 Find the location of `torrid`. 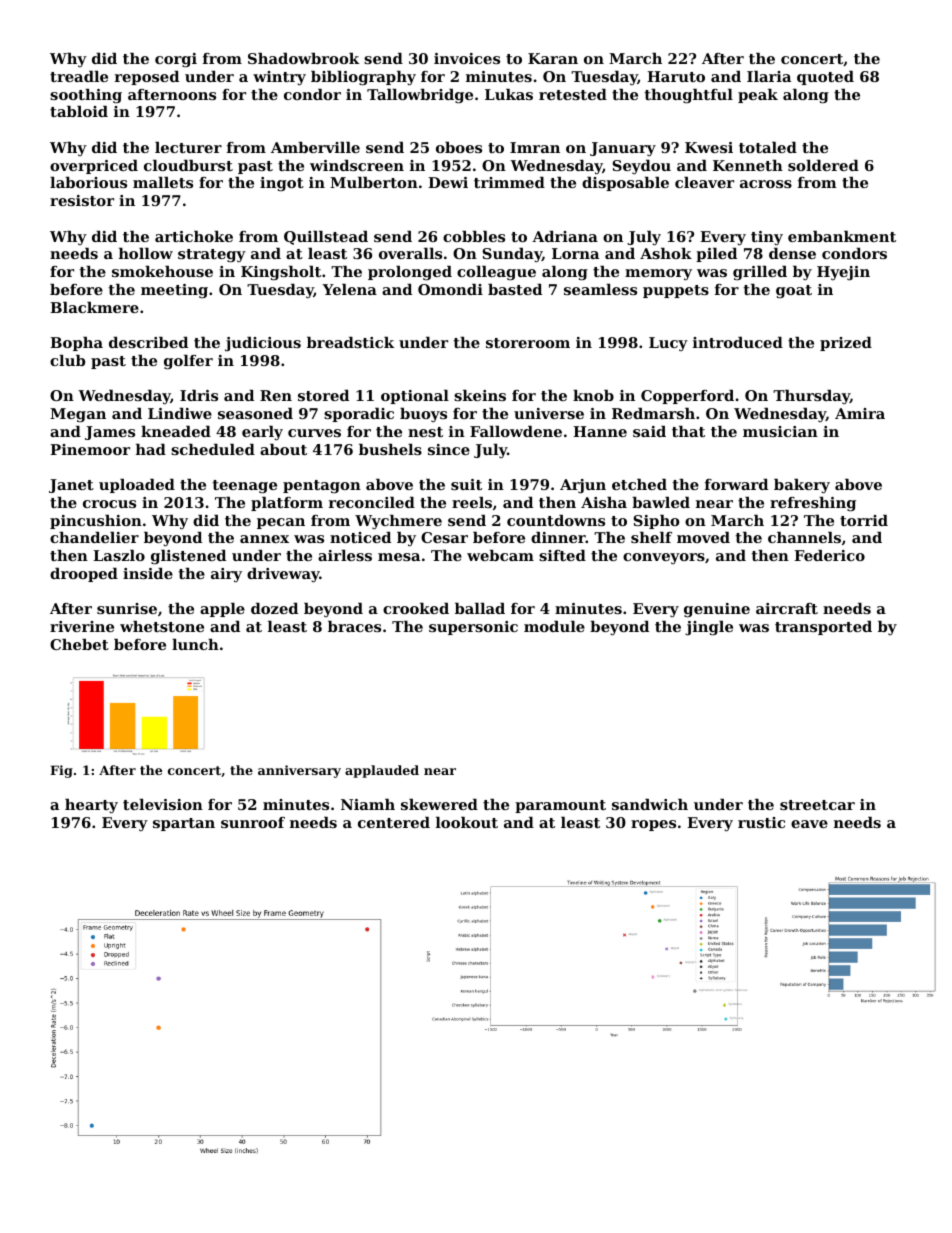

torrid is located at coordinates (864, 520).
